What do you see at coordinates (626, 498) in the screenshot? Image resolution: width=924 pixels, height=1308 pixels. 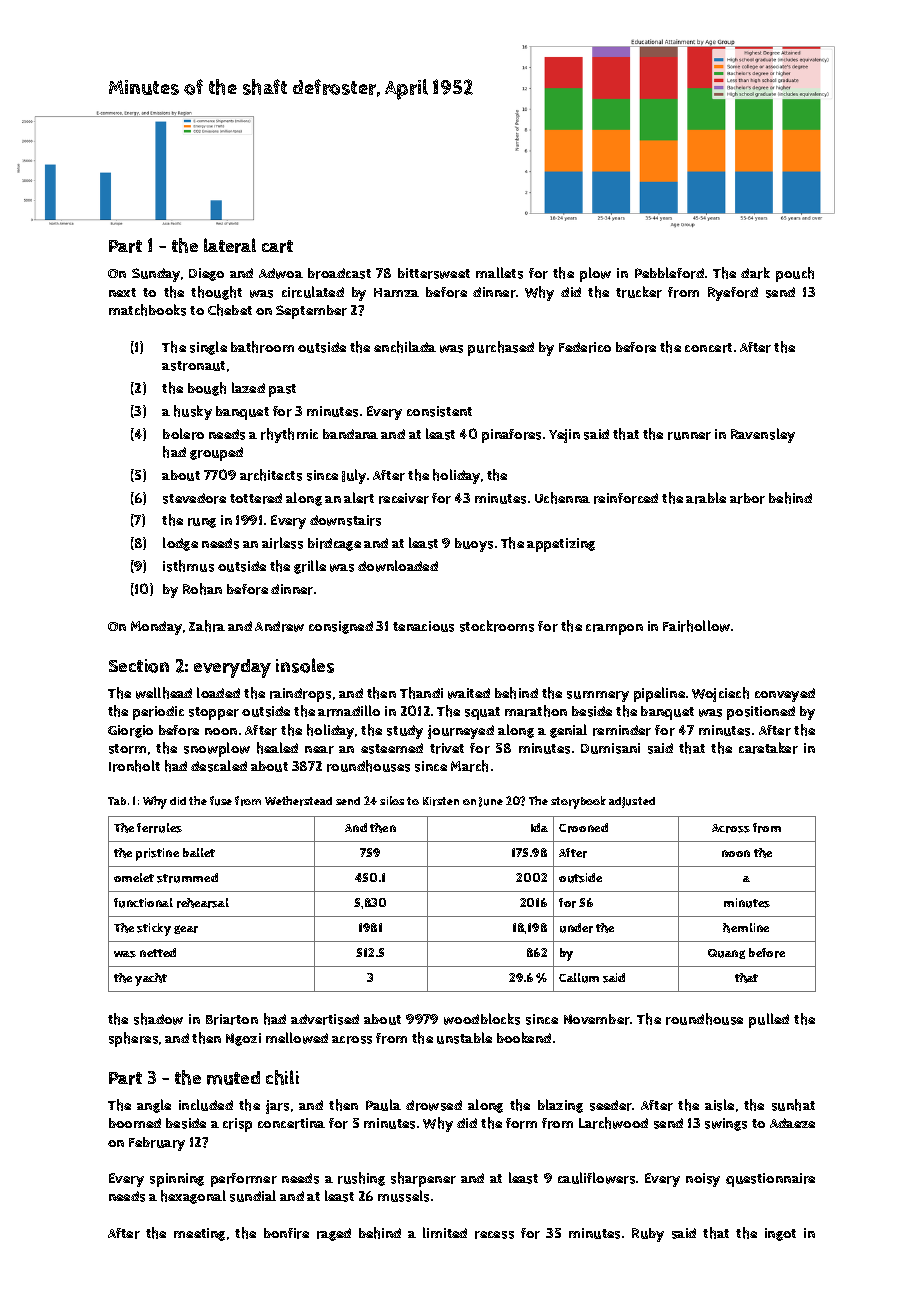 I see `reinforced` at bounding box center [626, 498].
